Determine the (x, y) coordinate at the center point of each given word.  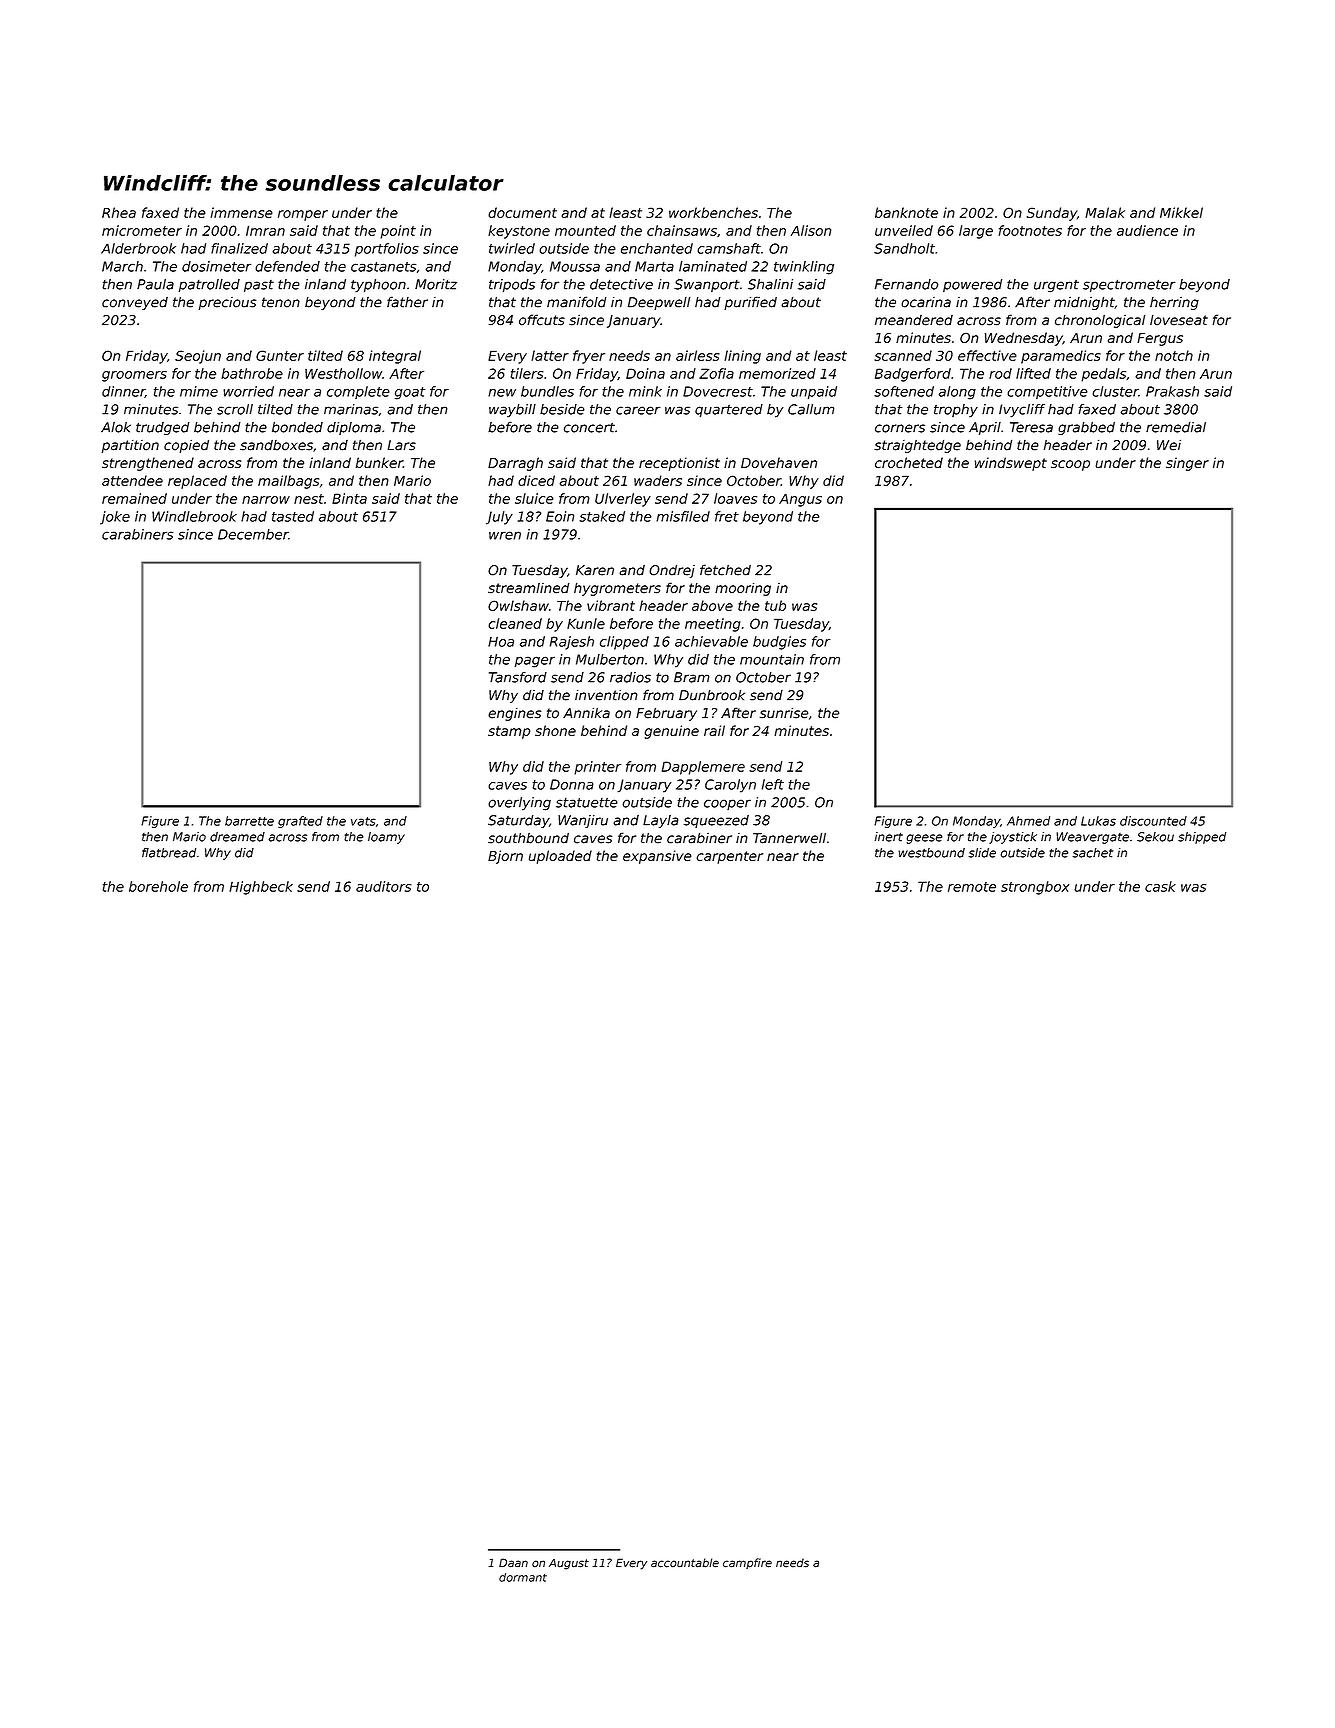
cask (1160, 886)
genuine (671, 732)
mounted (585, 230)
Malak (1105, 212)
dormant (523, 1577)
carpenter (729, 857)
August (569, 1564)
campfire (747, 1563)
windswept (1011, 464)
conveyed (135, 303)
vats (363, 821)
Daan (513, 1562)
